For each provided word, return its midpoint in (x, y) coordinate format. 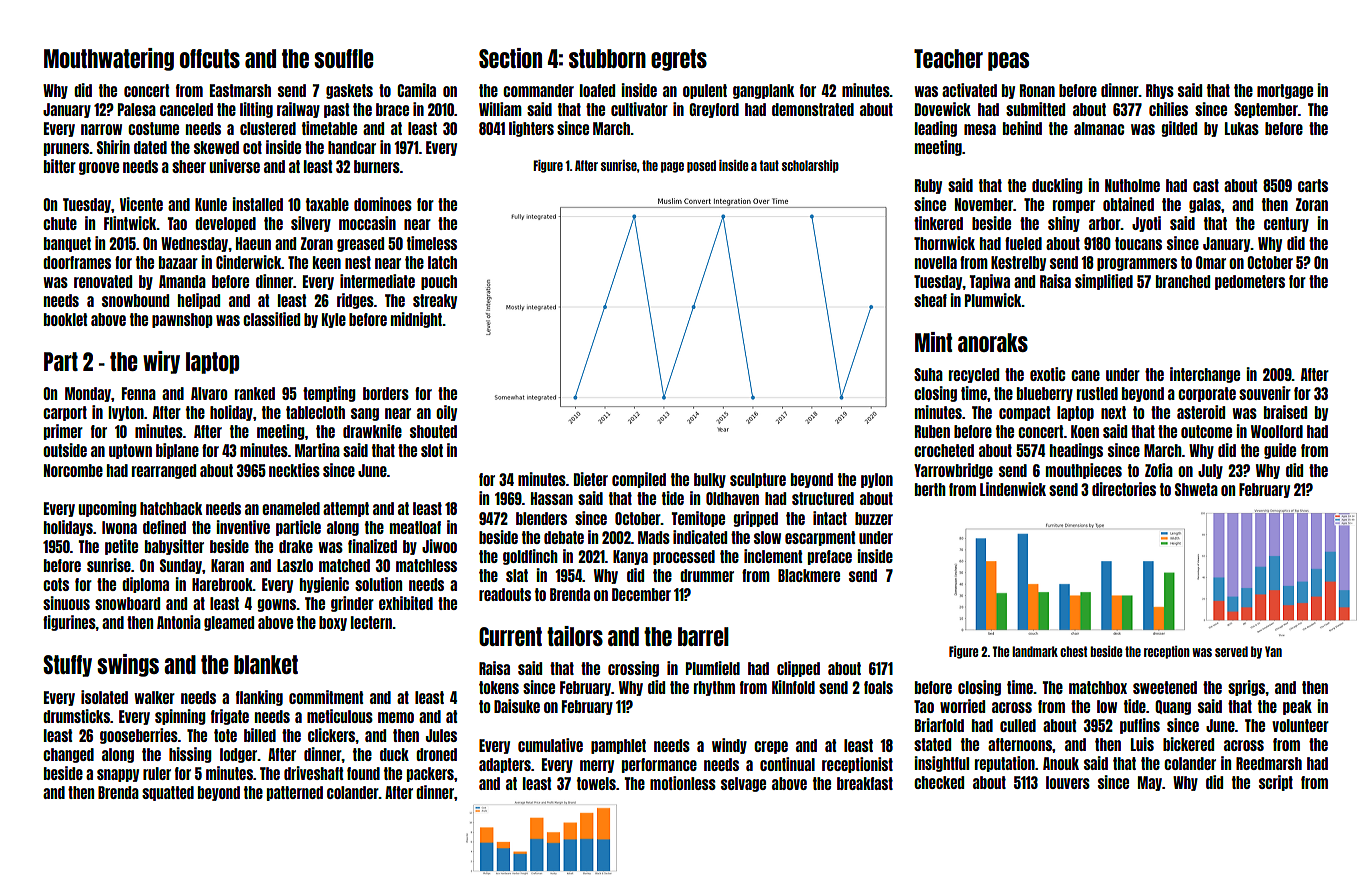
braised (1285, 412)
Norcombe (73, 470)
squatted (168, 793)
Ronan (1037, 90)
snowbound (135, 300)
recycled (974, 375)
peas (1008, 61)
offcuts (210, 58)
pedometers (1250, 282)
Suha (928, 374)
